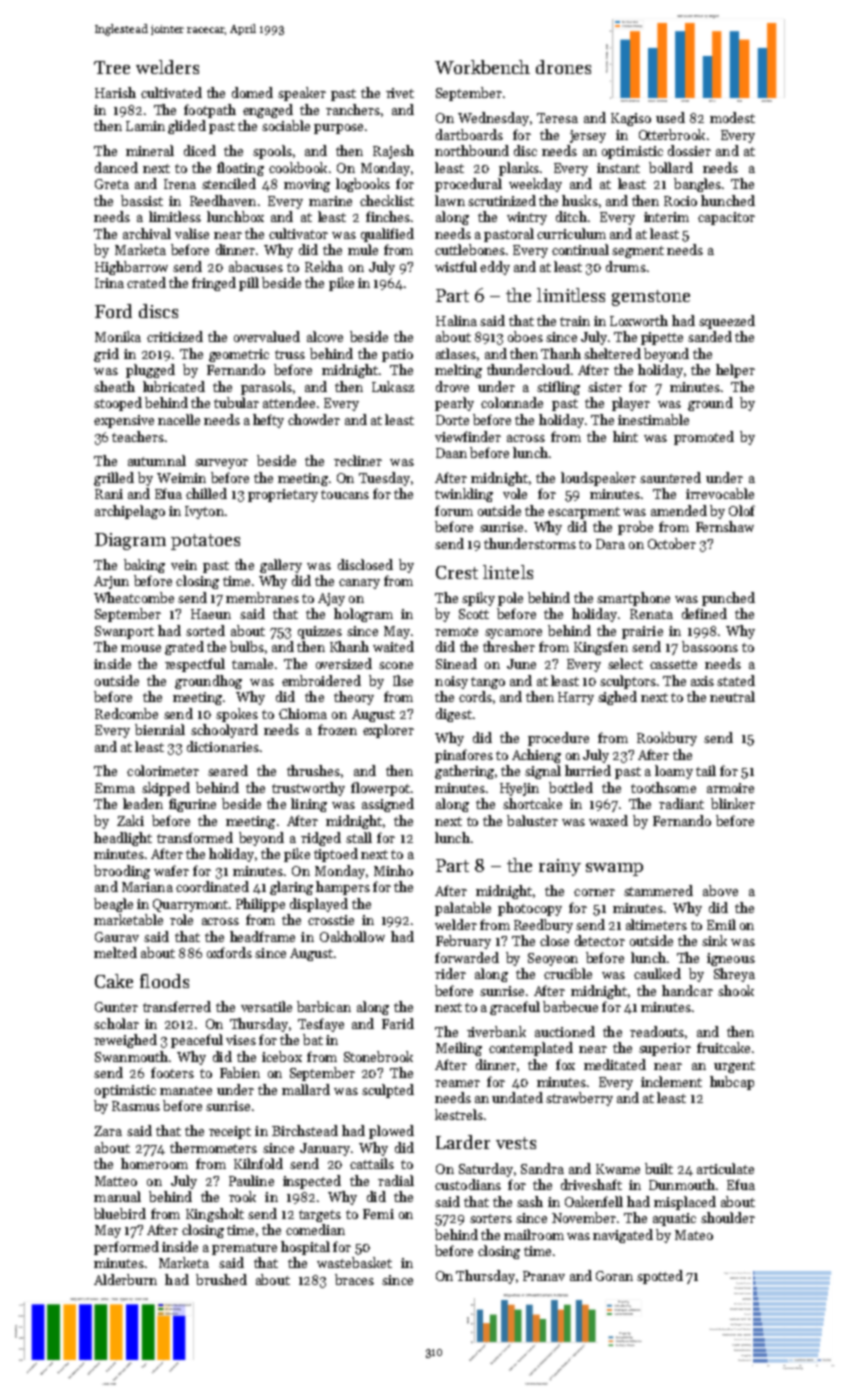  Describe the element at coordinates (534, 1234) in the page. I see `mailroom` at that location.
